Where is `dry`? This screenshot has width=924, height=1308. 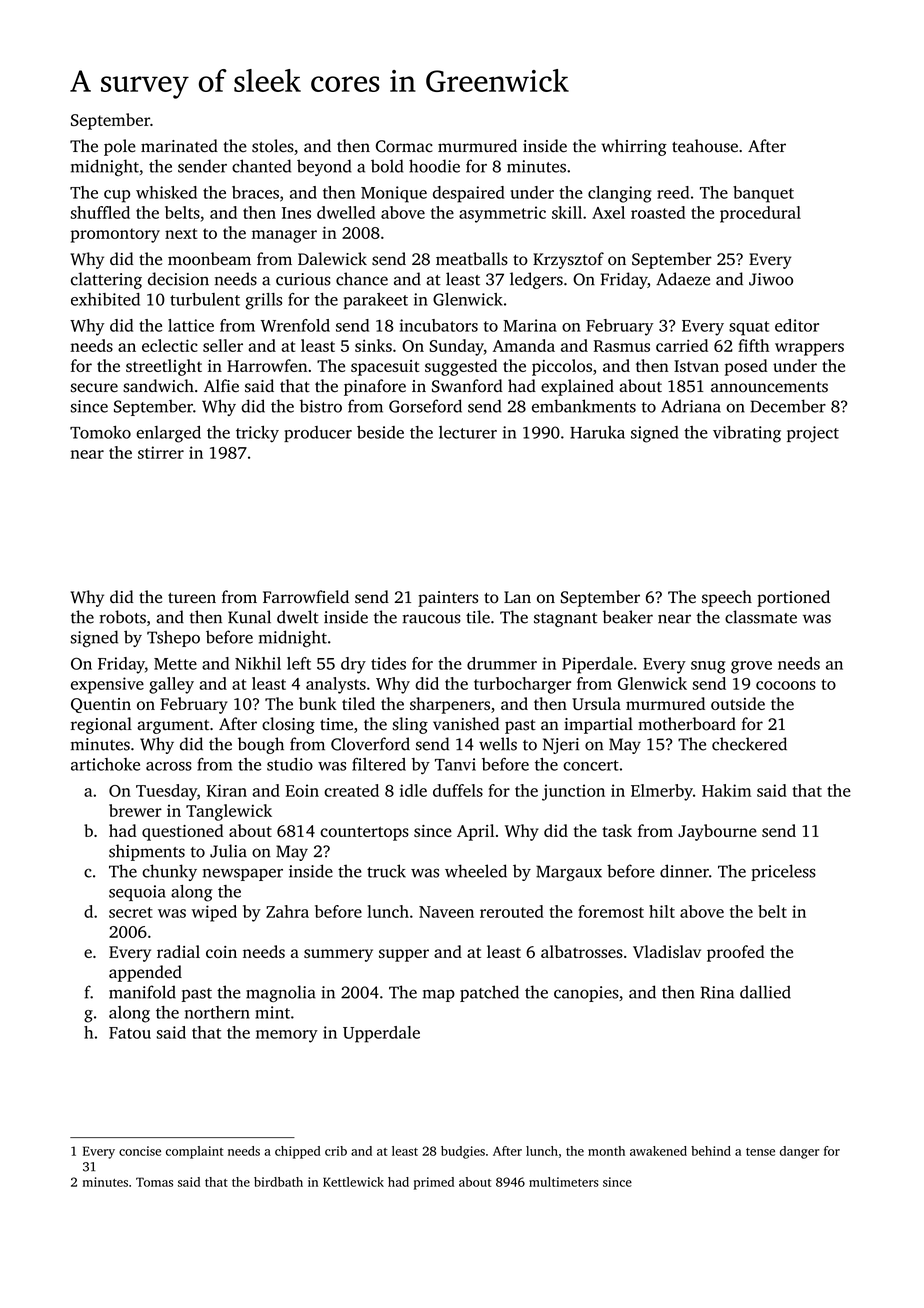
dry is located at coordinates (353, 665).
